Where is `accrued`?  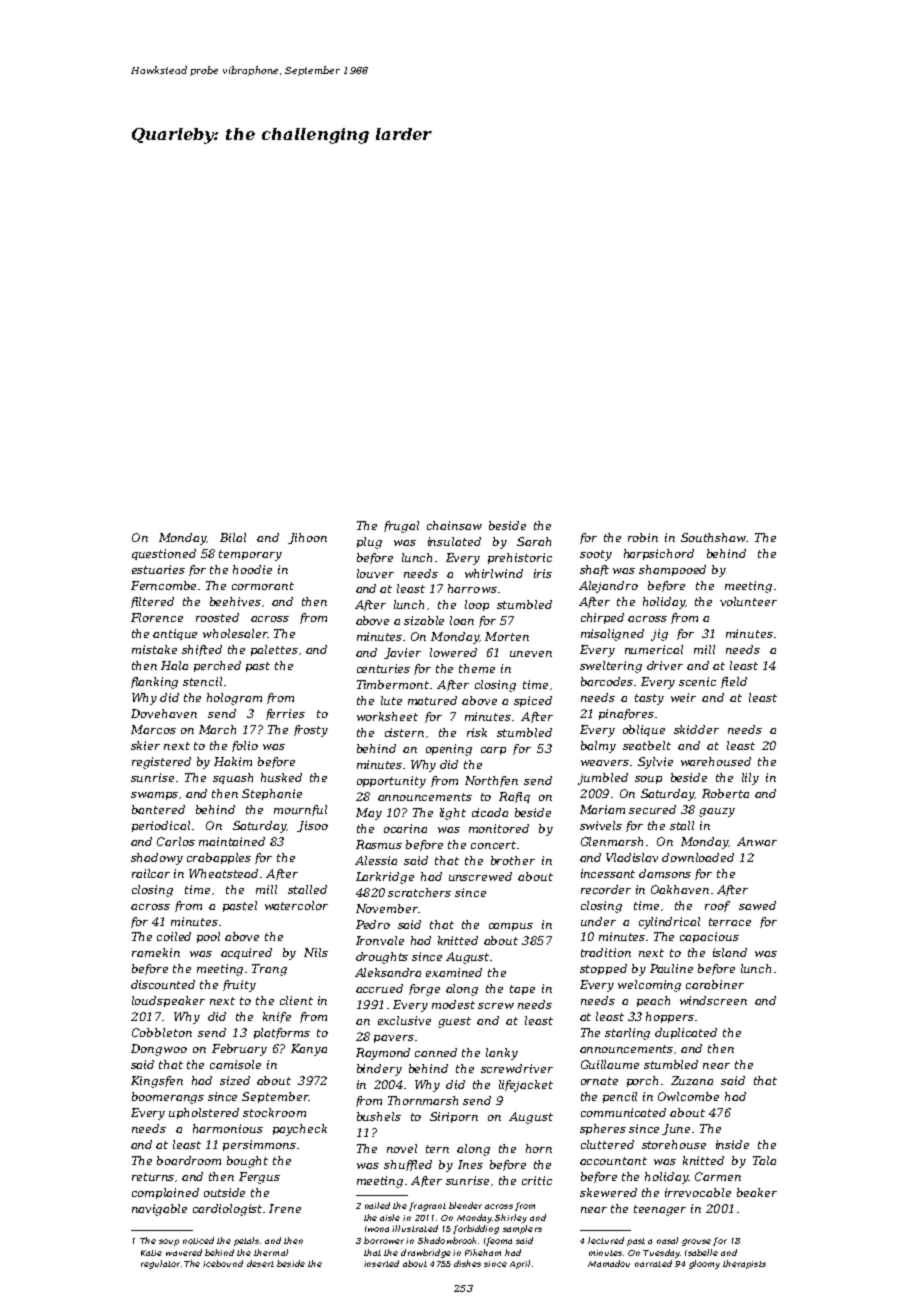 accrued is located at coordinates (379, 988).
